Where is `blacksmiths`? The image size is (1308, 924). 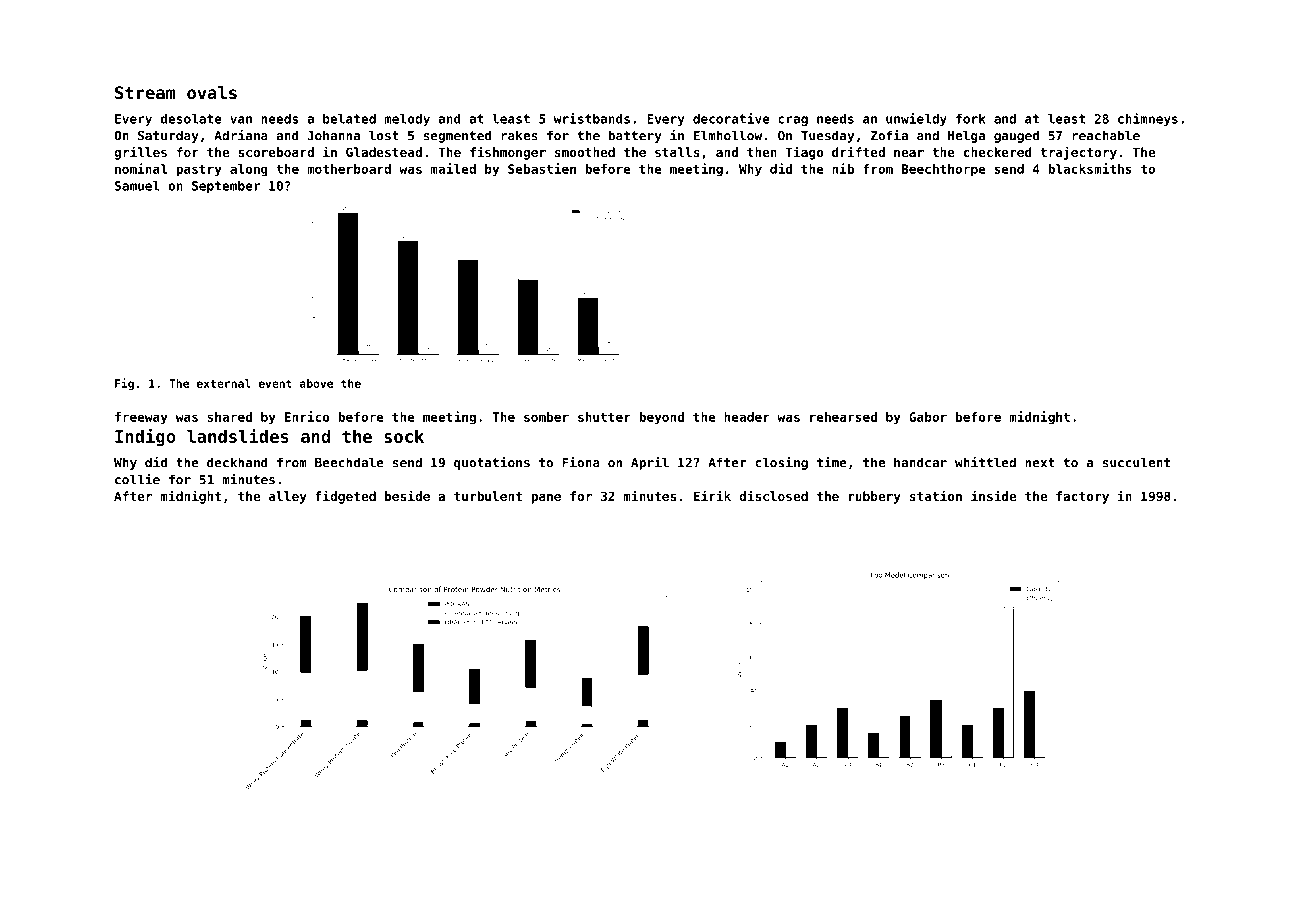
blacksmiths is located at coordinates (1090, 168).
